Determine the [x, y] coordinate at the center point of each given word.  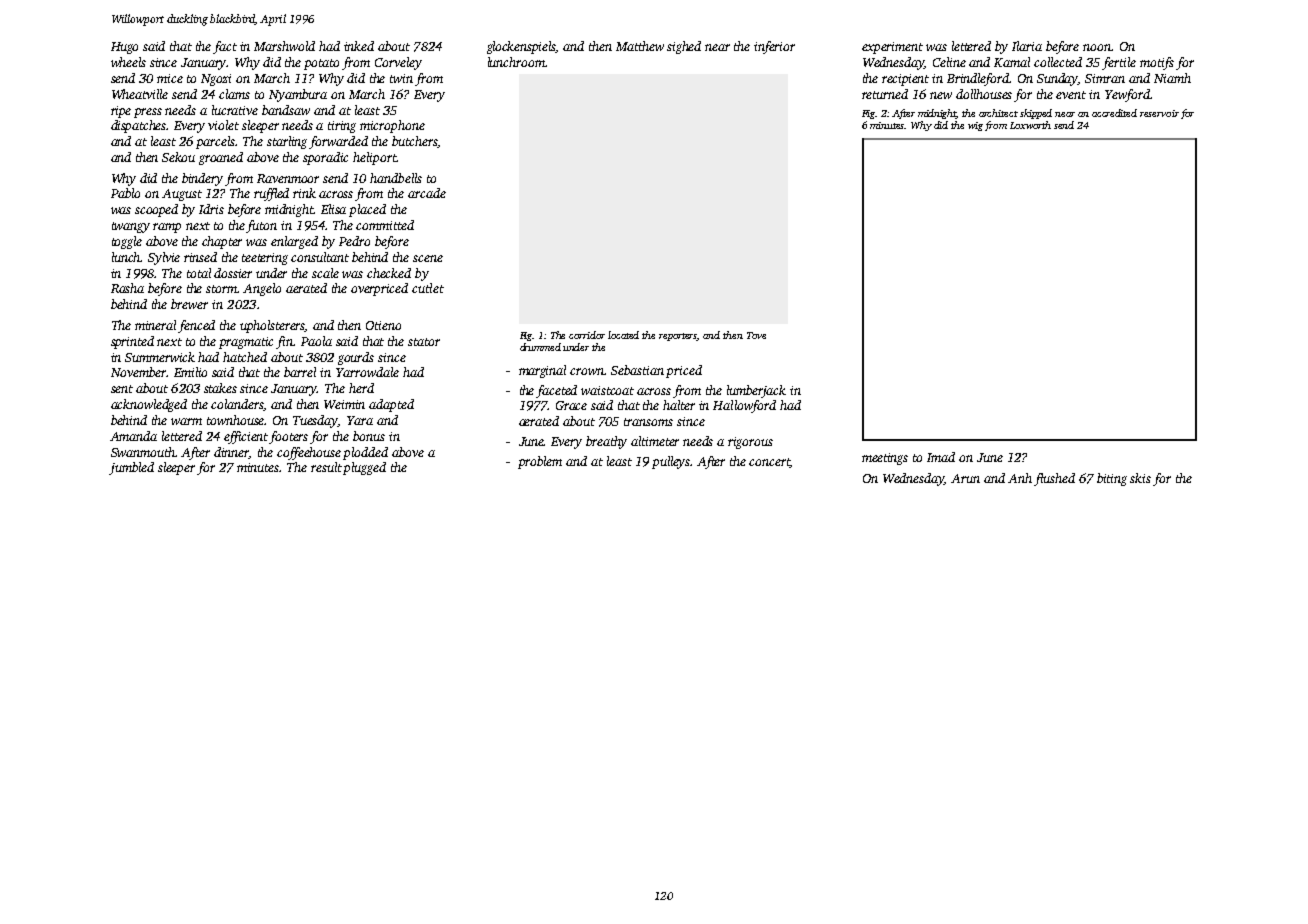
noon [1097, 47]
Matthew [640, 46]
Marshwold [284, 46]
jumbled [131, 468]
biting [1112, 479]
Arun [965, 478]
